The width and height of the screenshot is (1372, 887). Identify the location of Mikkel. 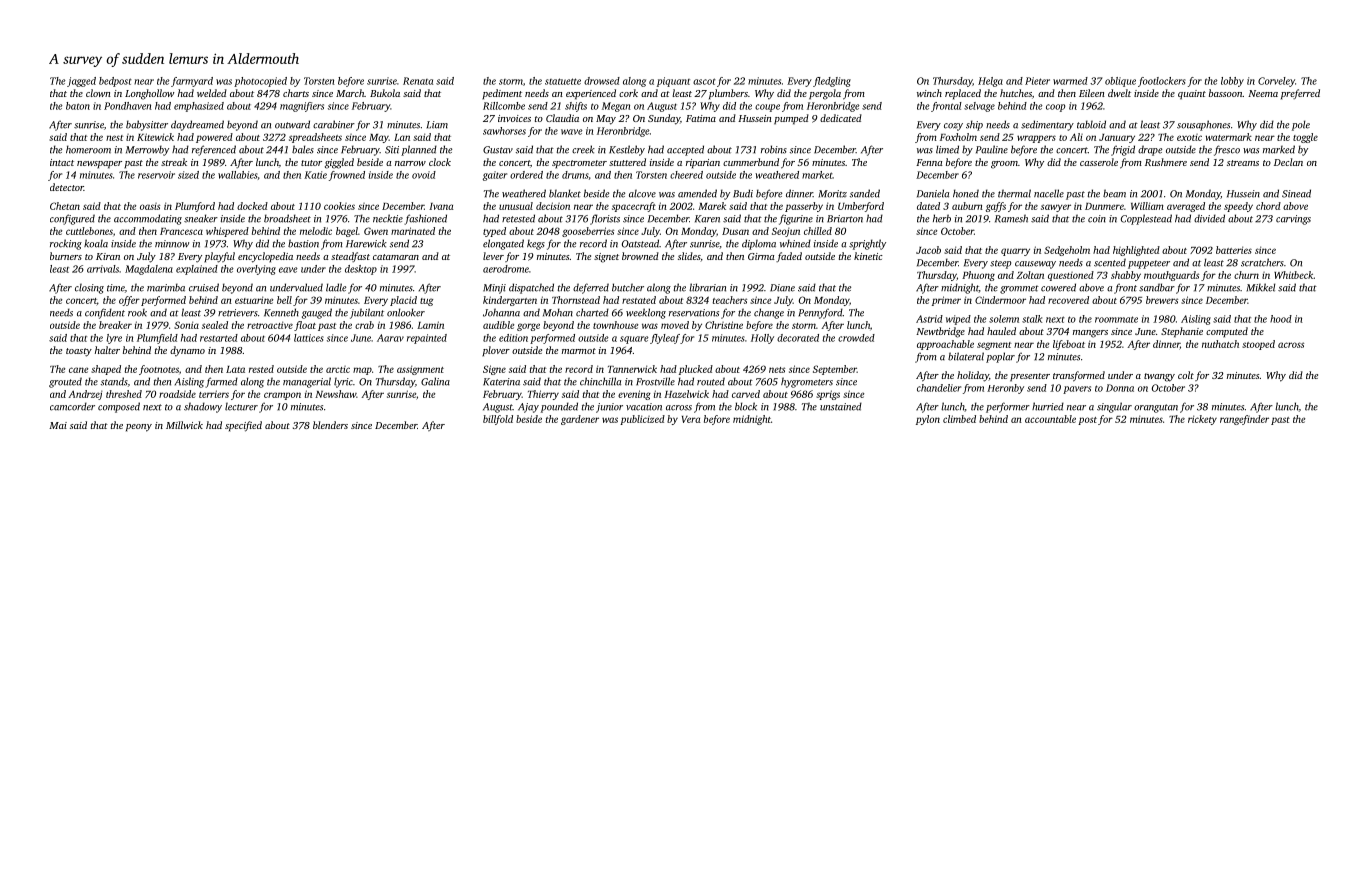
(1261, 287).
